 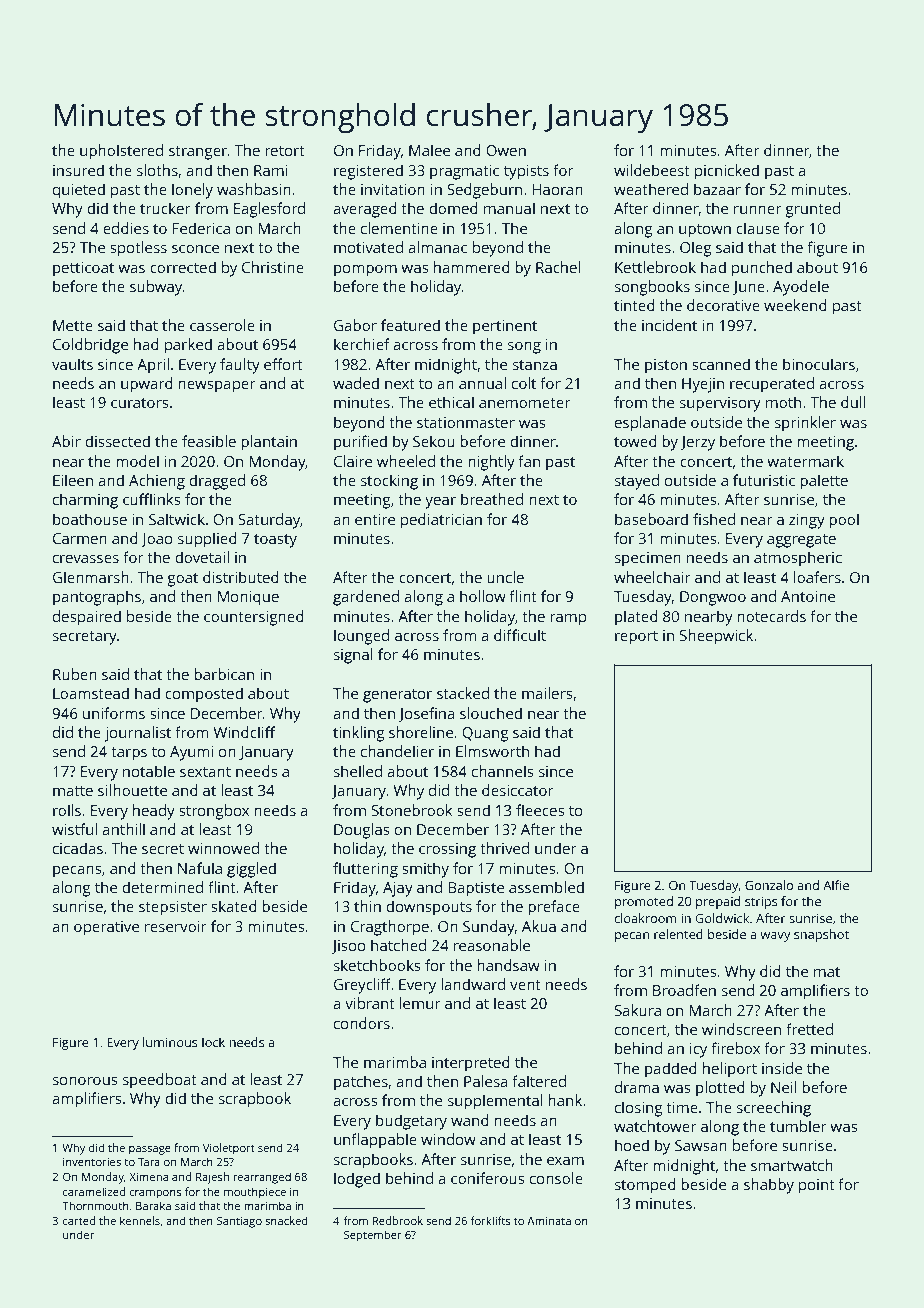 I want to click on fretted, so click(x=809, y=1029).
